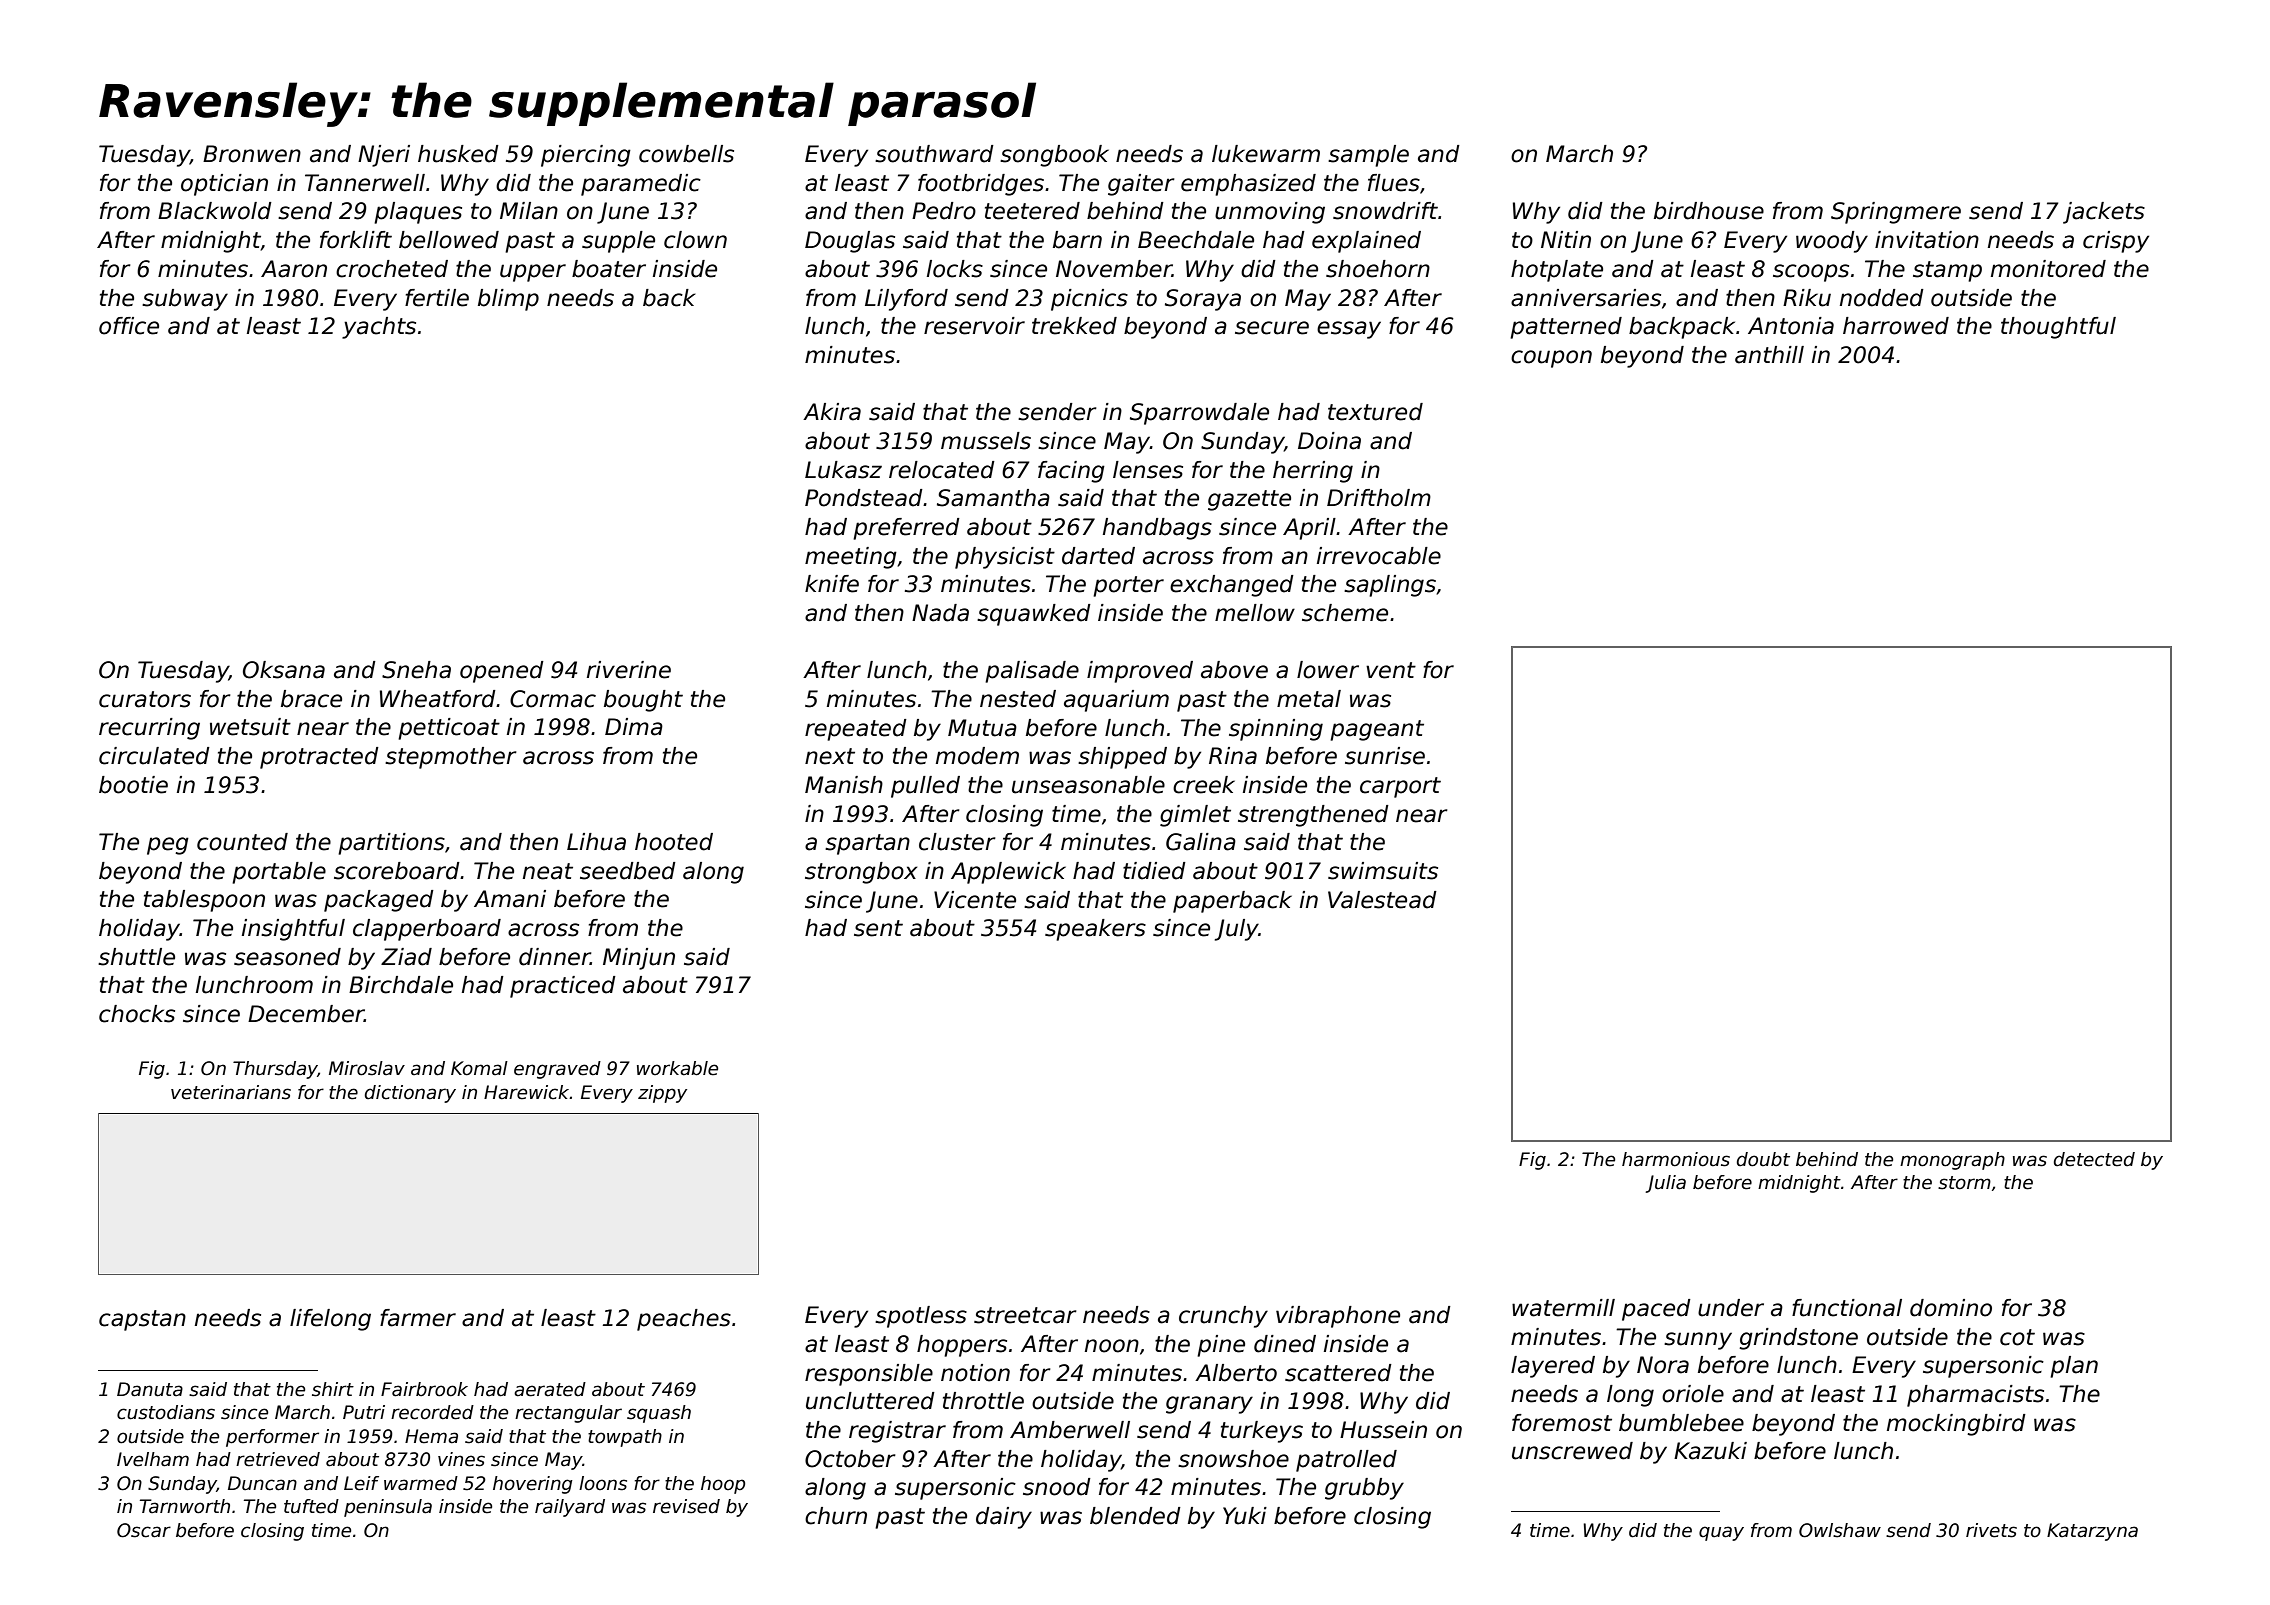  I want to click on October, so click(850, 1459).
